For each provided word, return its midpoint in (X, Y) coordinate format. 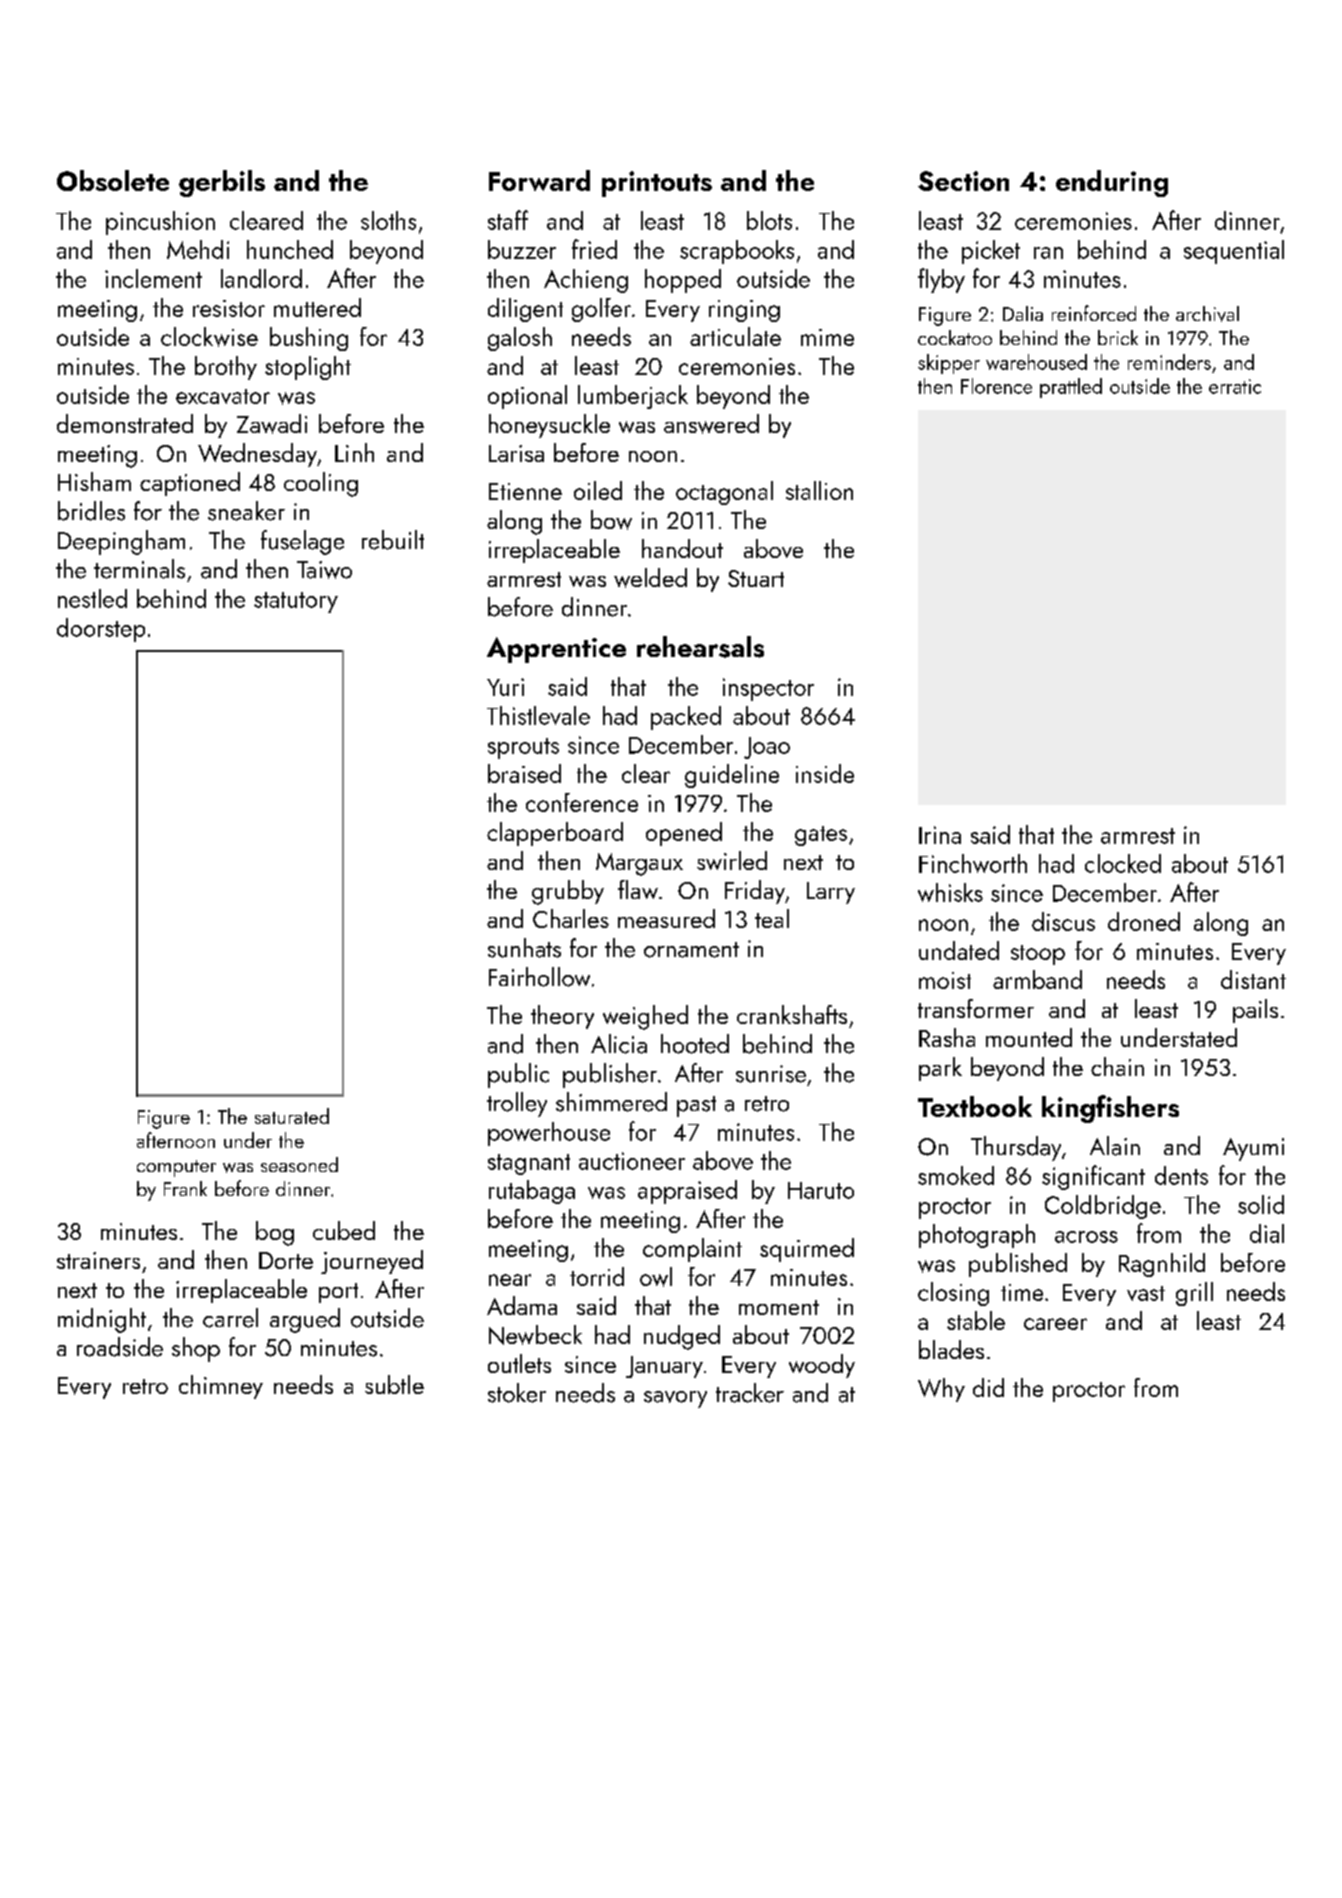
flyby (941, 280)
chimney (221, 1387)
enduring (1112, 183)
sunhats (524, 948)
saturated (292, 1116)
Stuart (756, 578)
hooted (695, 1044)
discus (1063, 921)
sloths (388, 220)
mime (827, 337)
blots (769, 220)
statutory (296, 602)
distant (1253, 979)
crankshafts (792, 1014)
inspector (768, 689)
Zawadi (272, 424)
